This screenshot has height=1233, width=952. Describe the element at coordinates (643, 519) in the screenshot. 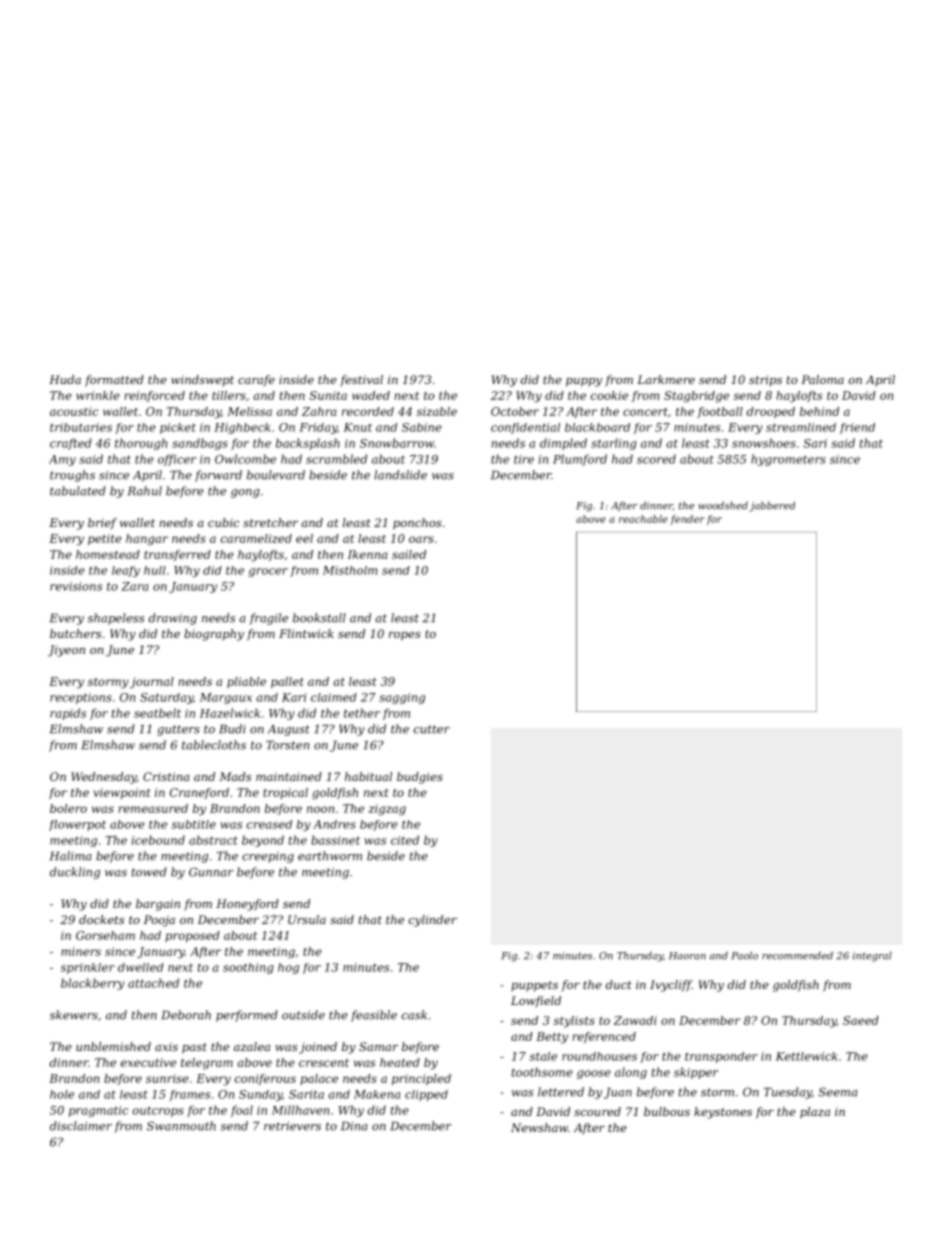

I see `reachable` at that location.
